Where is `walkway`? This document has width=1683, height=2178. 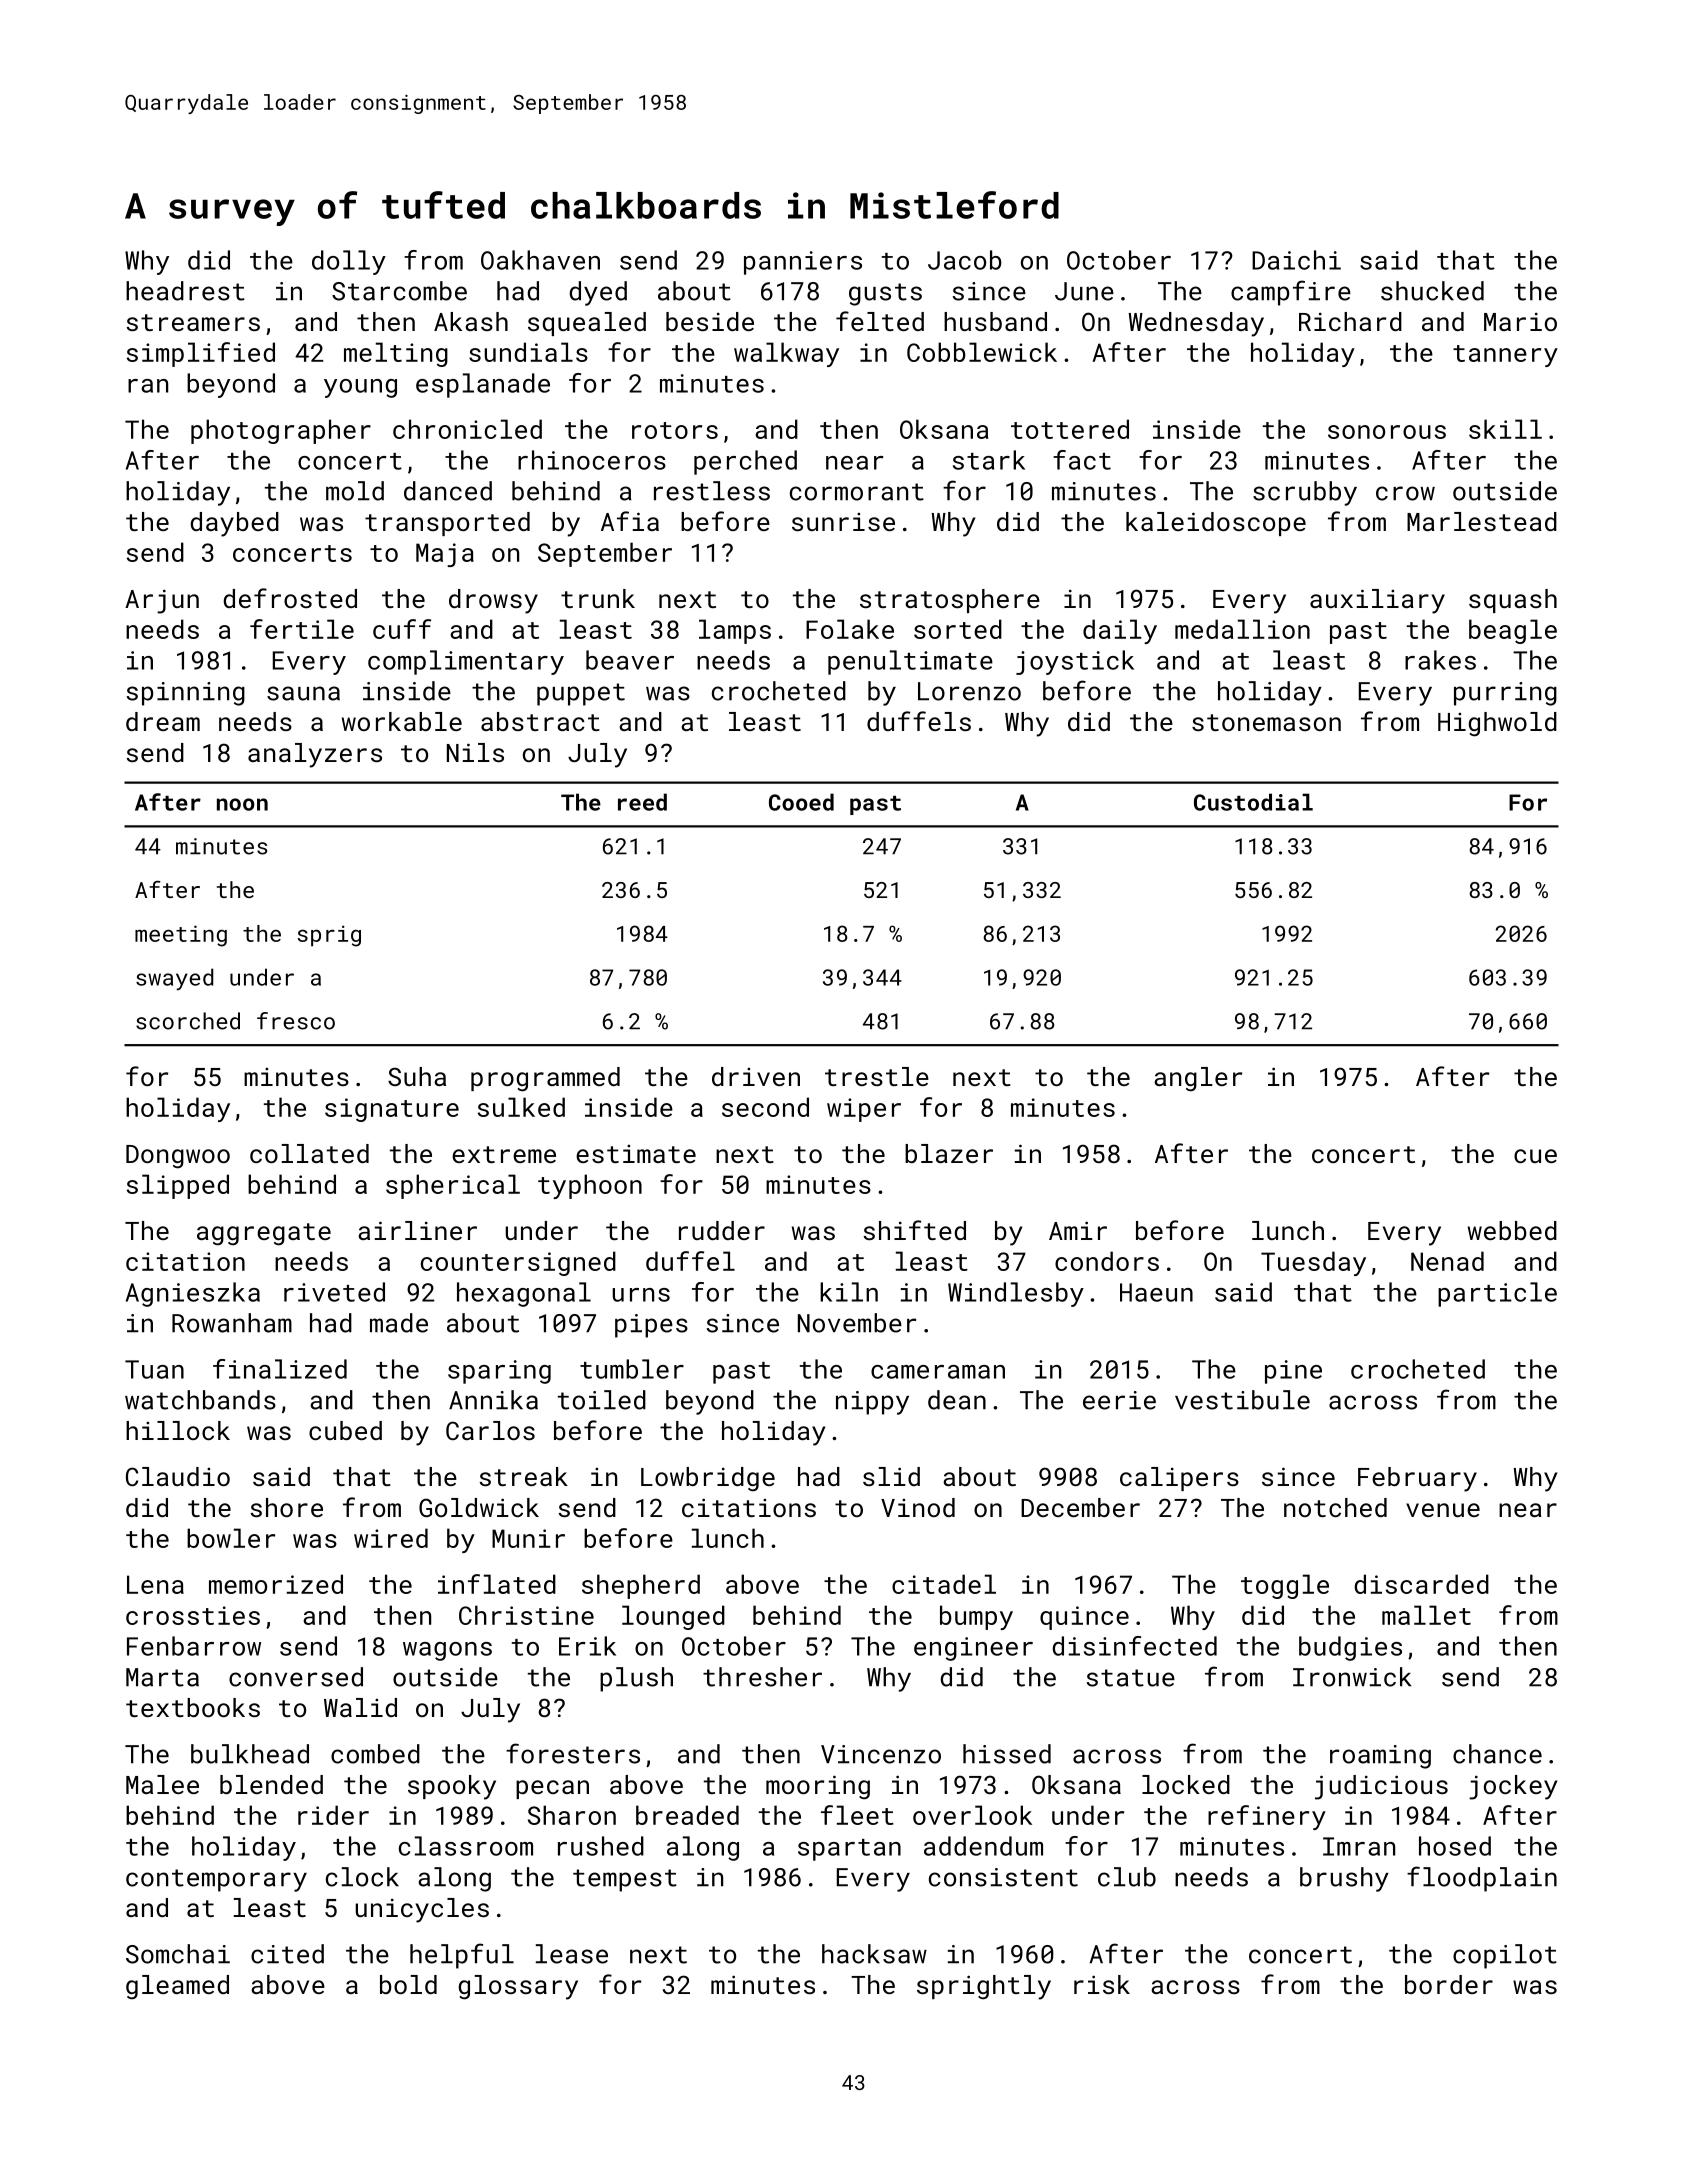
walkway is located at coordinates (786, 354).
